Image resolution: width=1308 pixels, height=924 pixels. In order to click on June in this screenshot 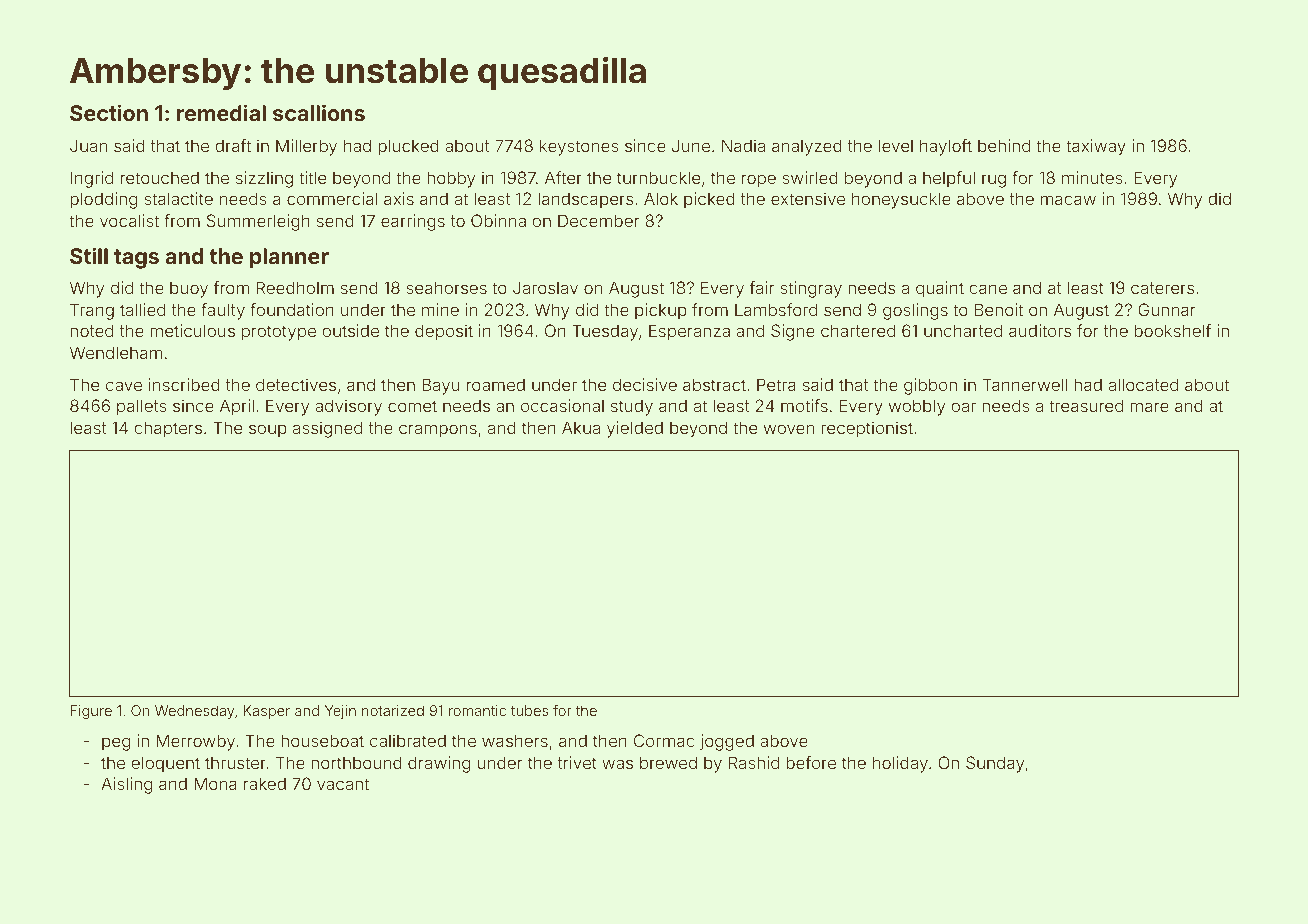, I will do `click(691, 145)`.
